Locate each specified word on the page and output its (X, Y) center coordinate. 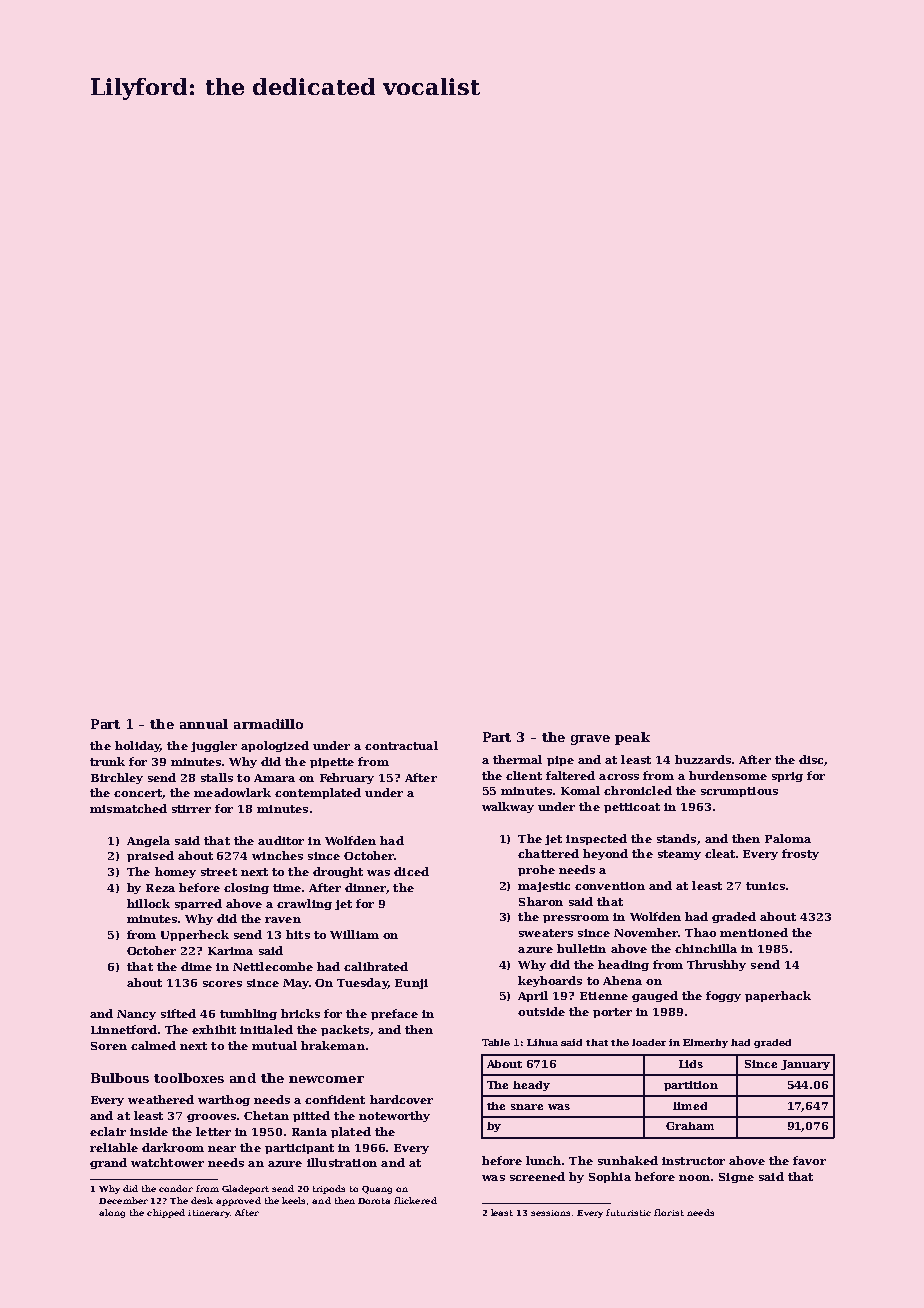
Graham (690, 1126)
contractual (401, 745)
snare (527, 1107)
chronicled (638, 790)
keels (293, 1200)
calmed (153, 1045)
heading (623, 965)
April (533, 996)
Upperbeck (195, 935)
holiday (137, 746)
